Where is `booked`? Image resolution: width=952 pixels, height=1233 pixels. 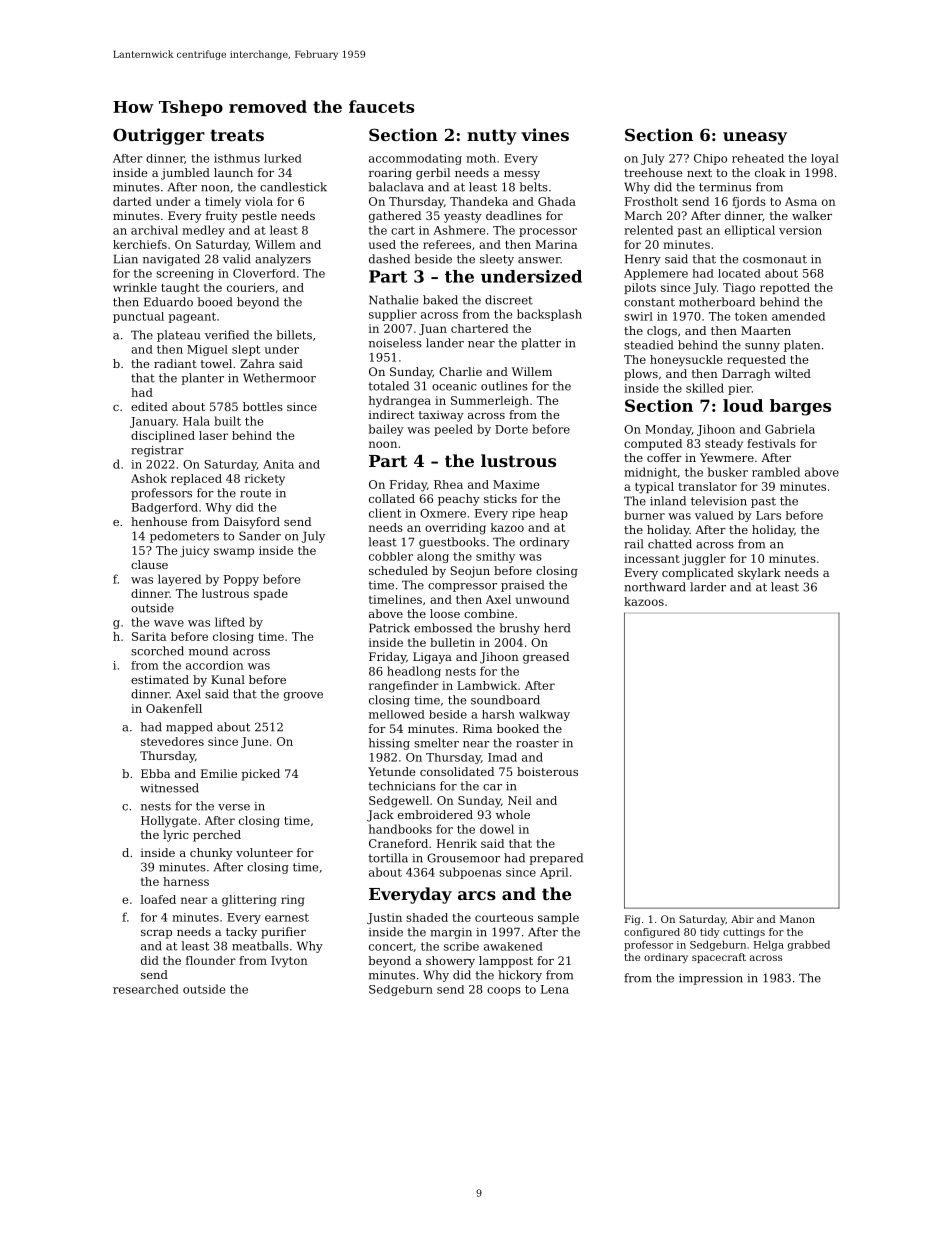 booked is located at coordinates (518, 728).
